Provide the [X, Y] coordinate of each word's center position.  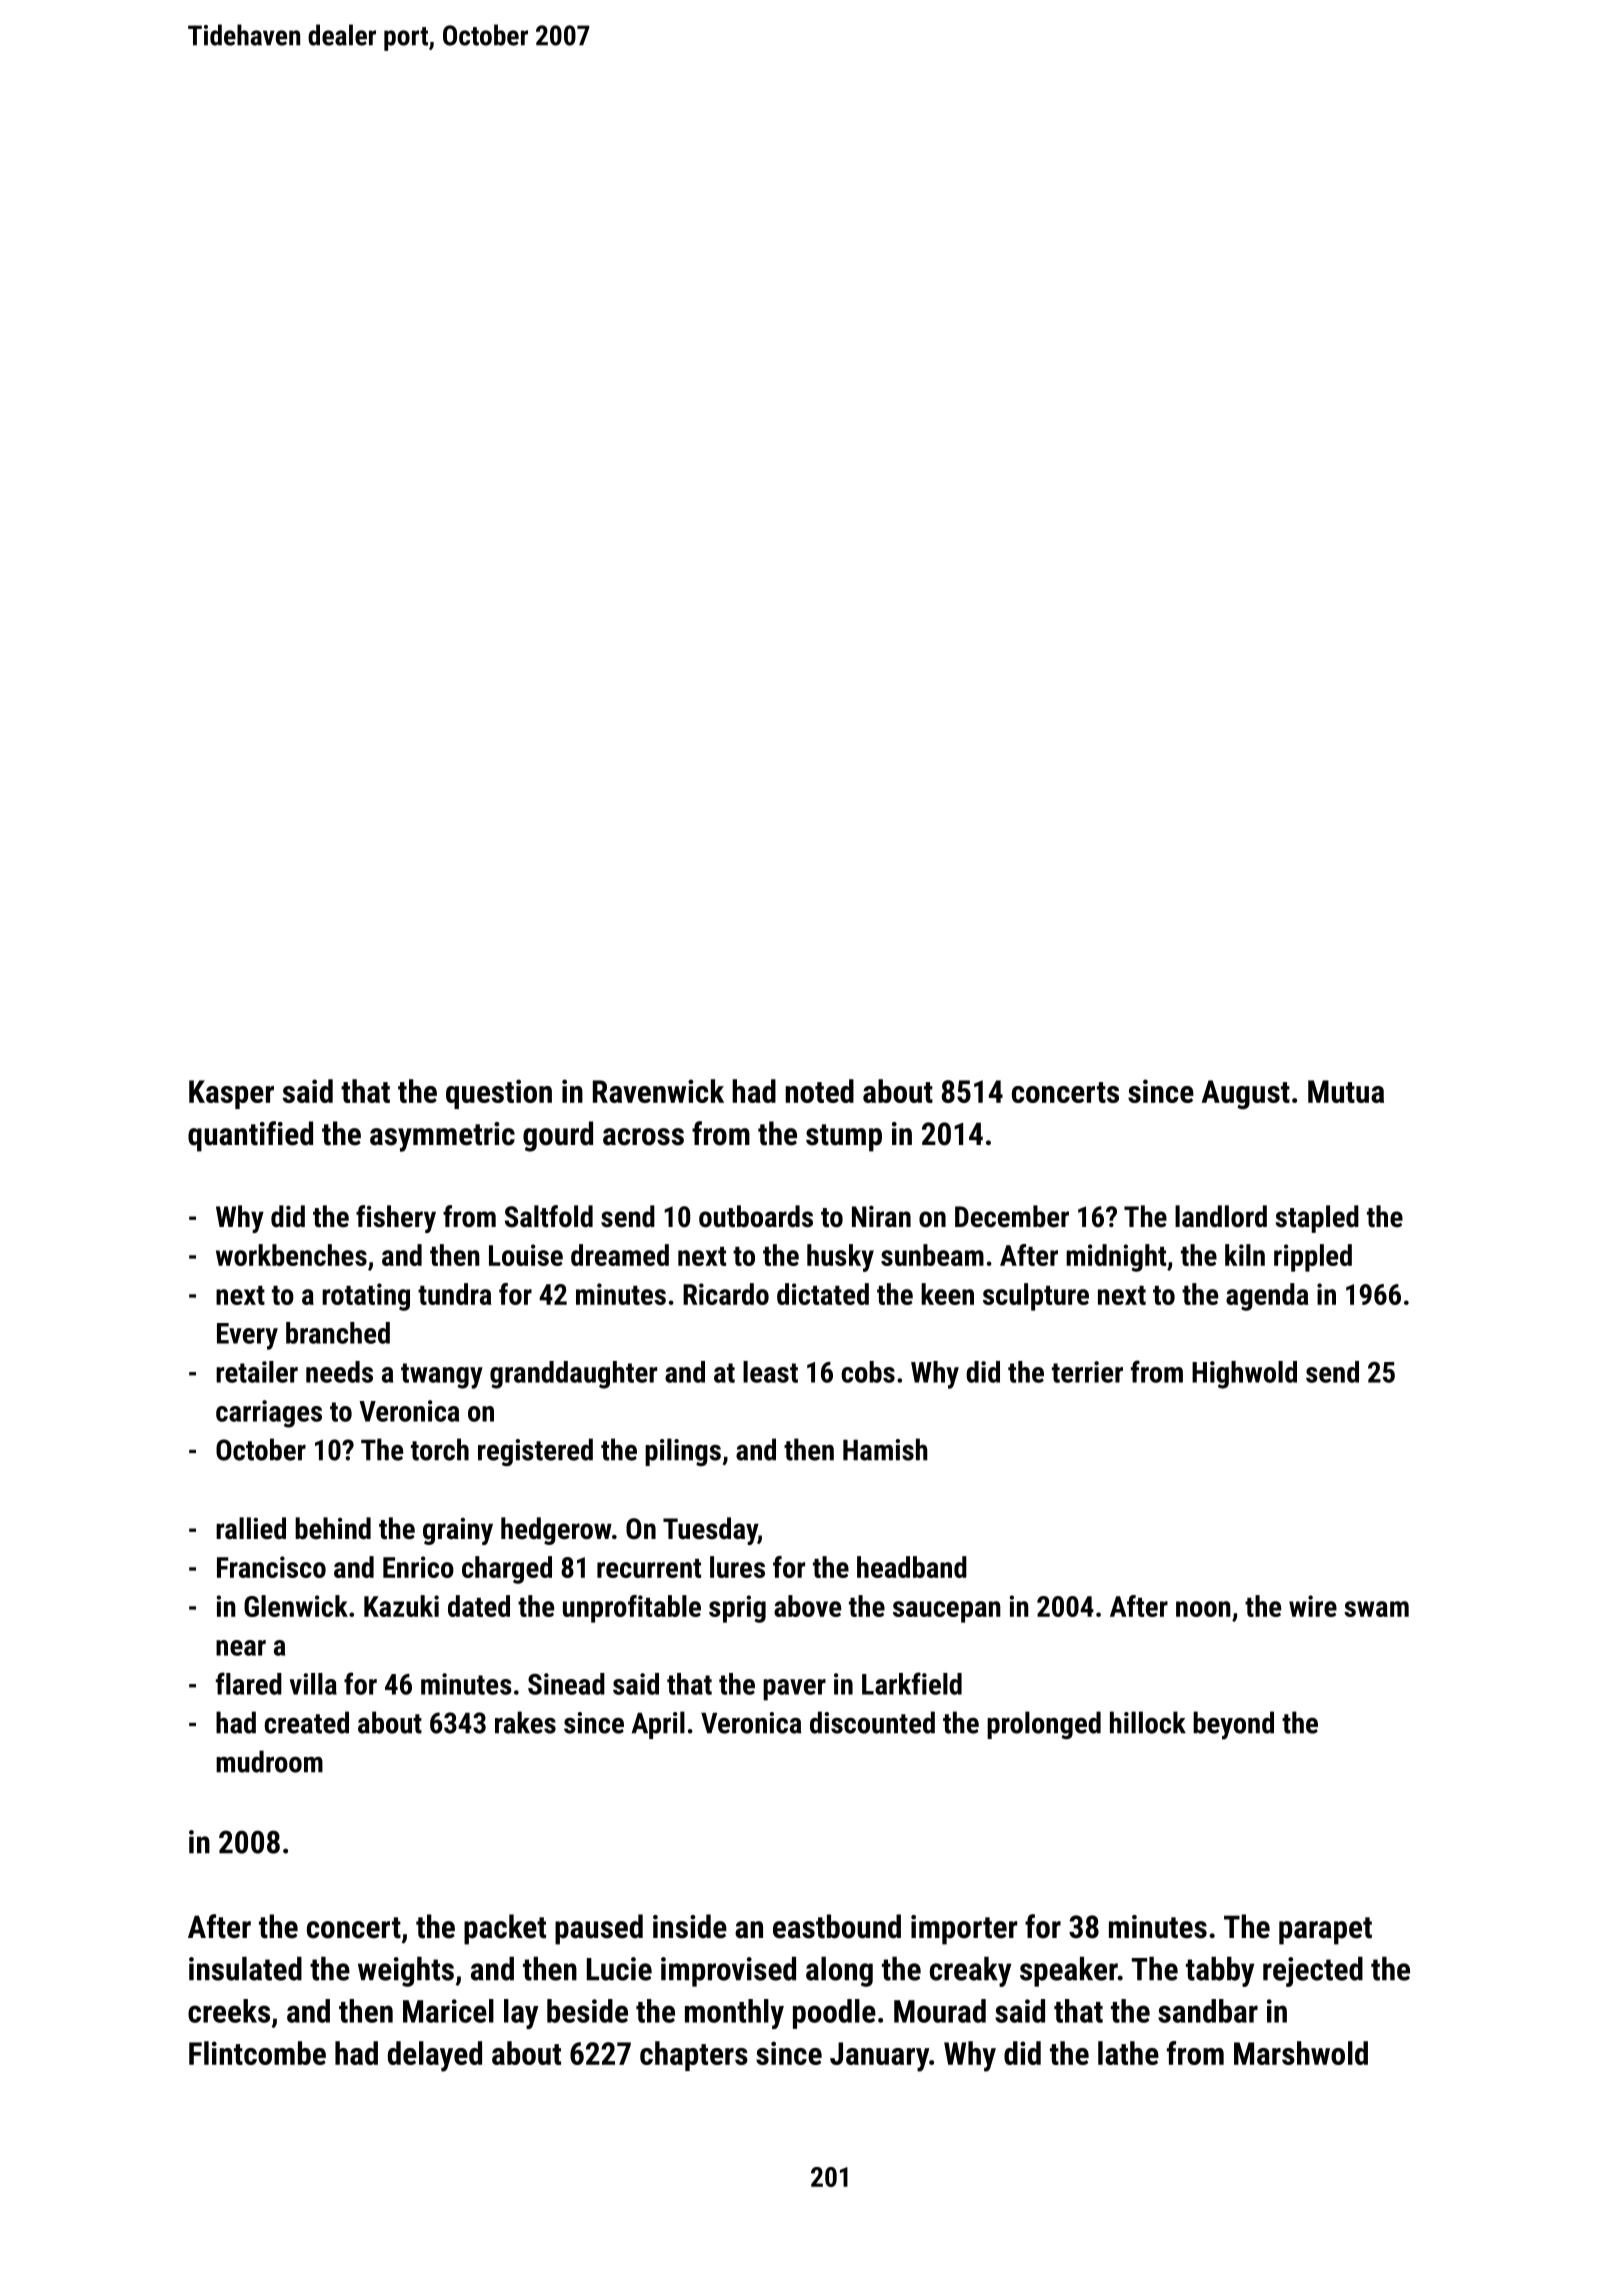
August [1246, 1095]
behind [333, 1528]
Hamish [885, 1449]
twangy [442, 1376]
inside [690, 1926]
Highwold [1244, 1375]
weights [406, 1972]
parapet [1325, 1931]
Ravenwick [658, 1091]
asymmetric [442, 1137]
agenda [1267, 1297]
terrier [1087, 1372]
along [839, 1972]
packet [505, 1929]
